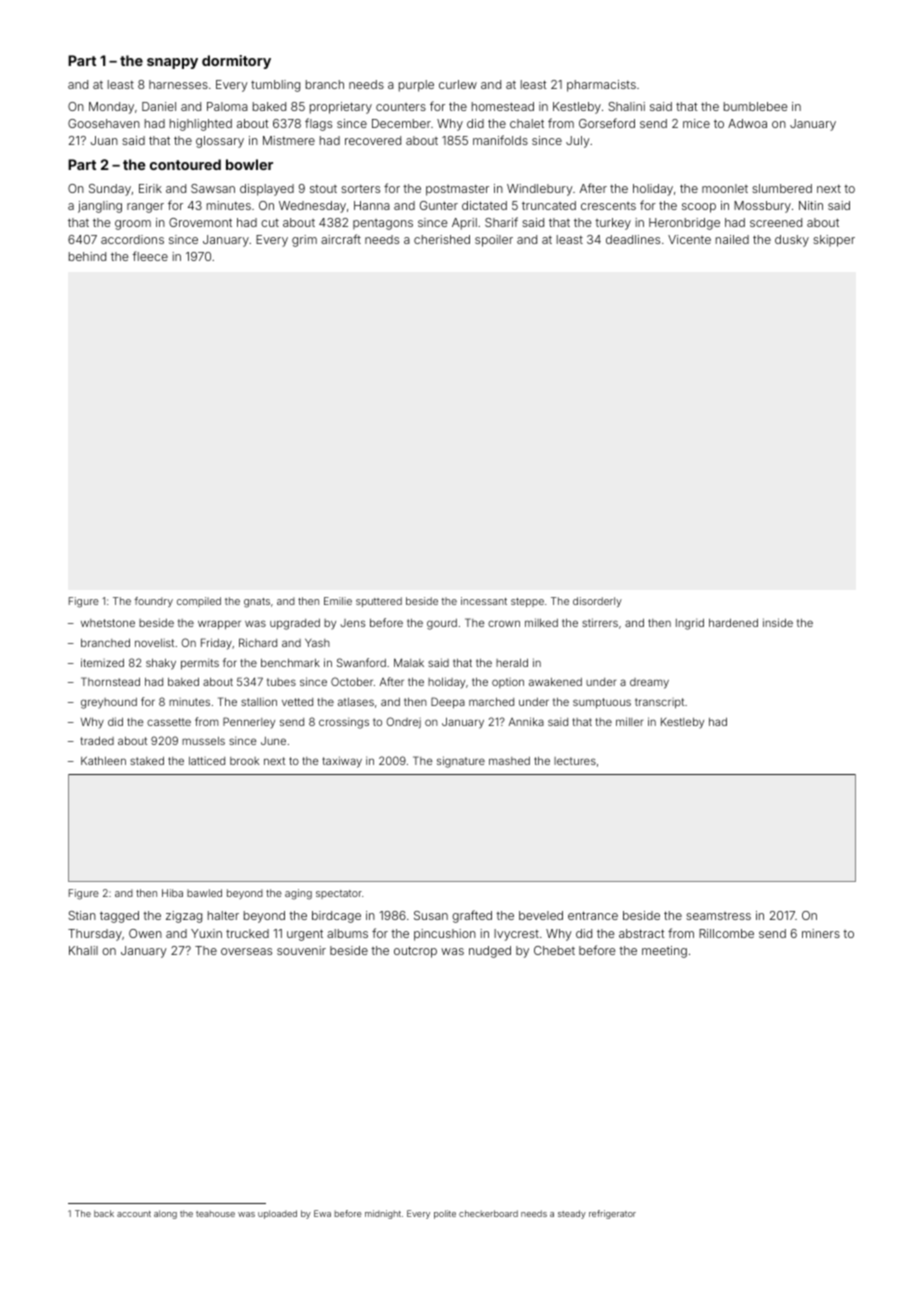  I want to click on foundry, so click(154, 602).
